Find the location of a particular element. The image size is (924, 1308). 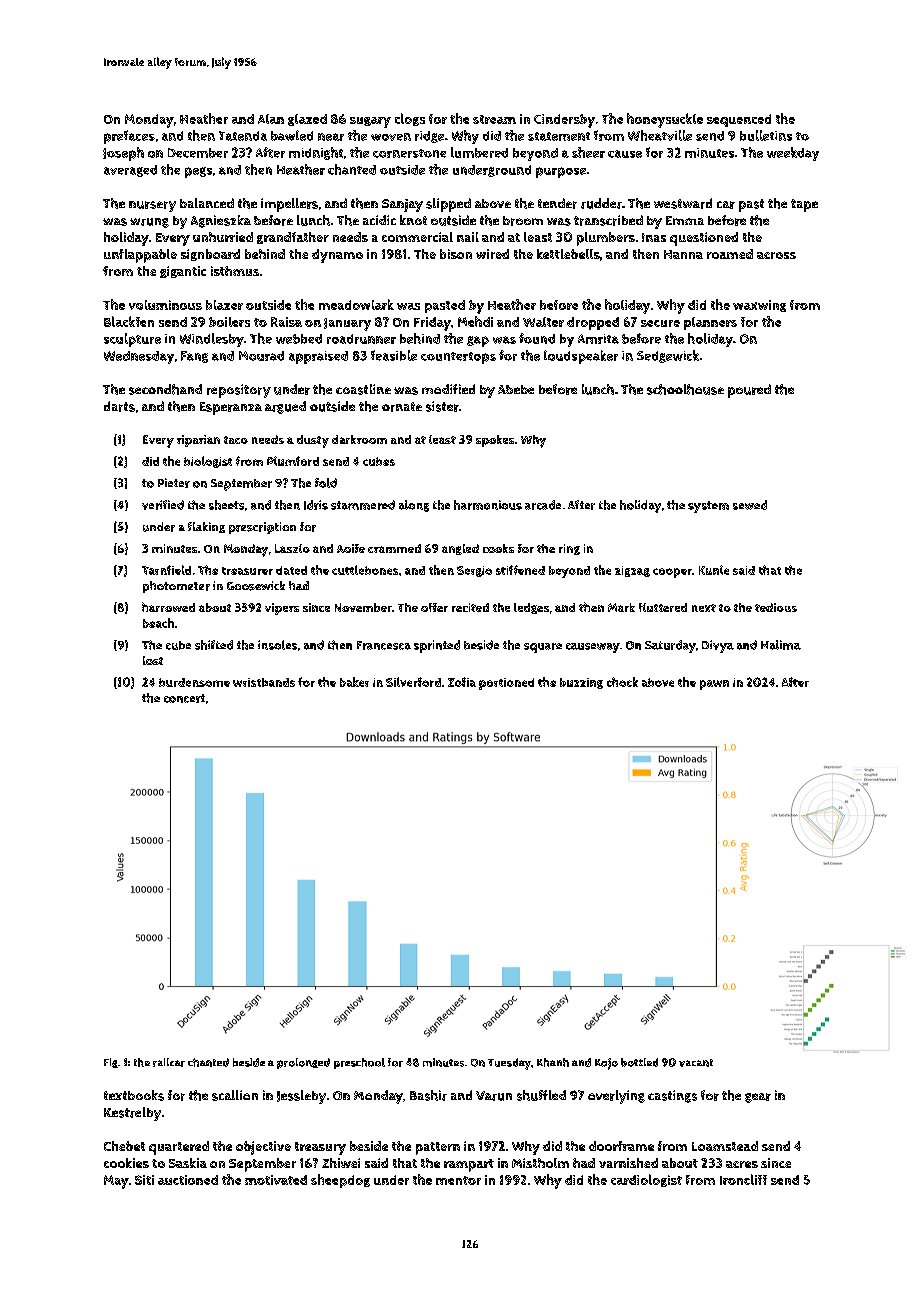

railcar is located at coordinates (169, 1062).
